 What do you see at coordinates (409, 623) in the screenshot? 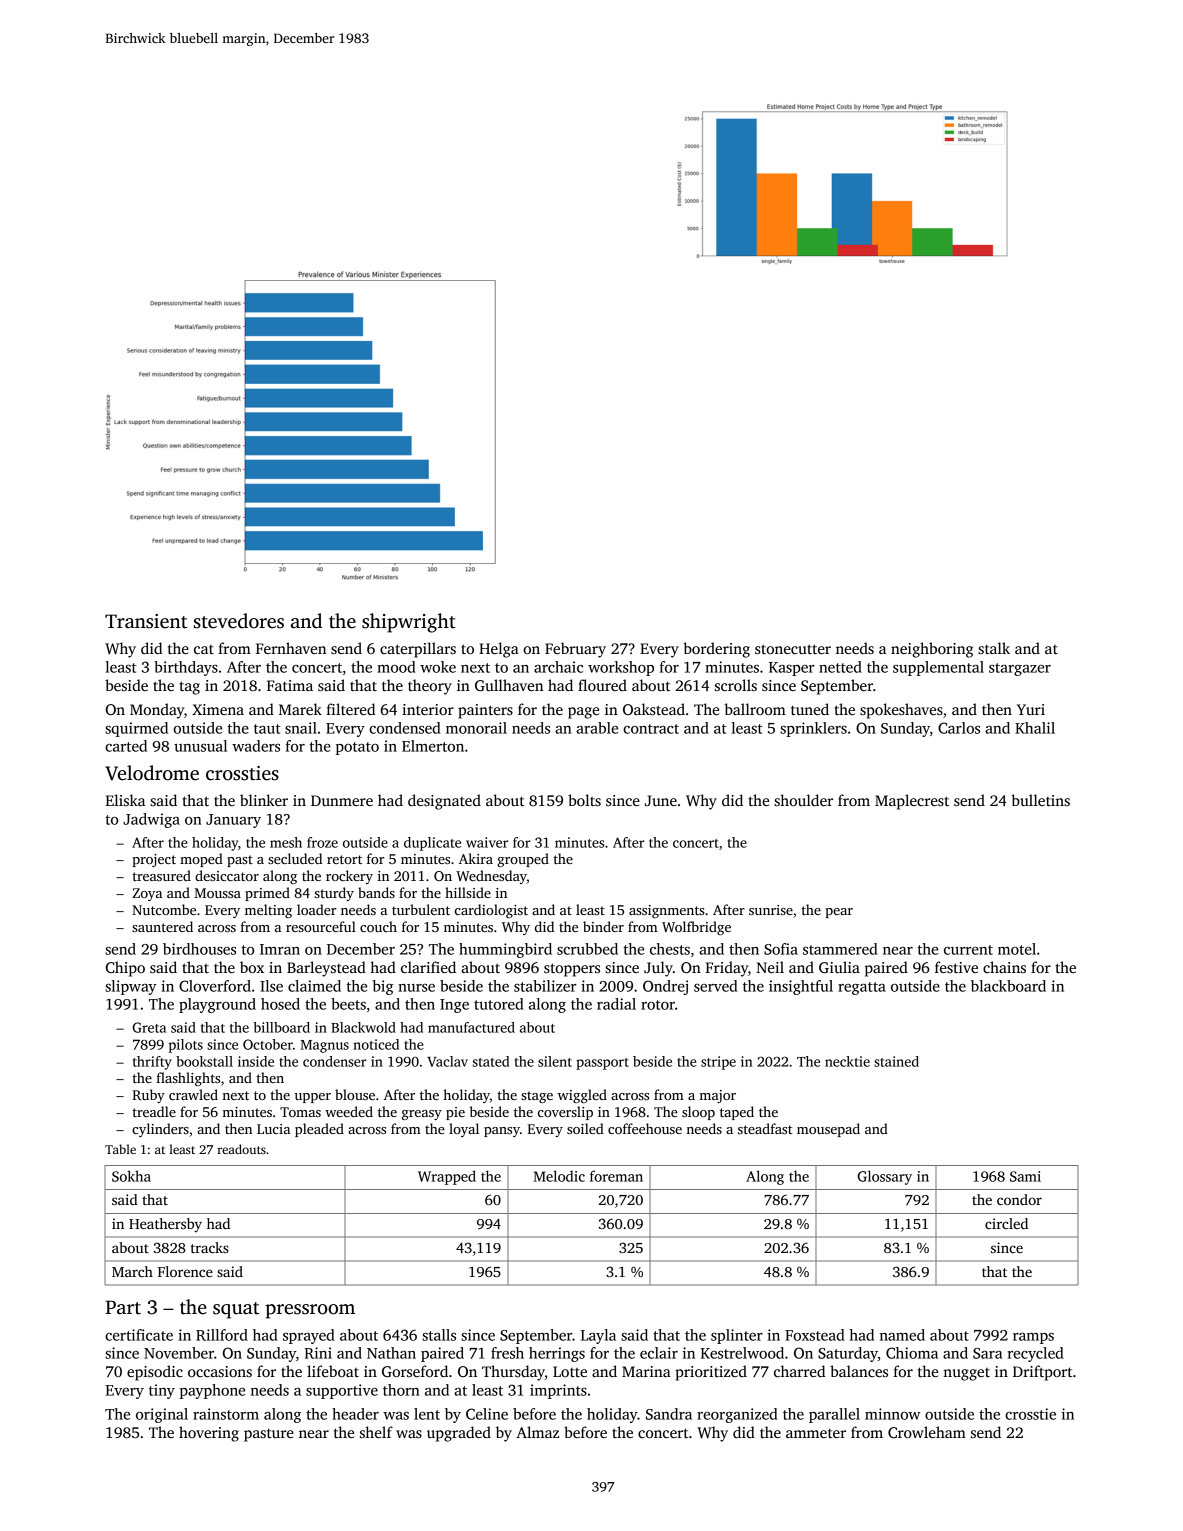
I see `shipwright` at bounding box center [409, 623].
